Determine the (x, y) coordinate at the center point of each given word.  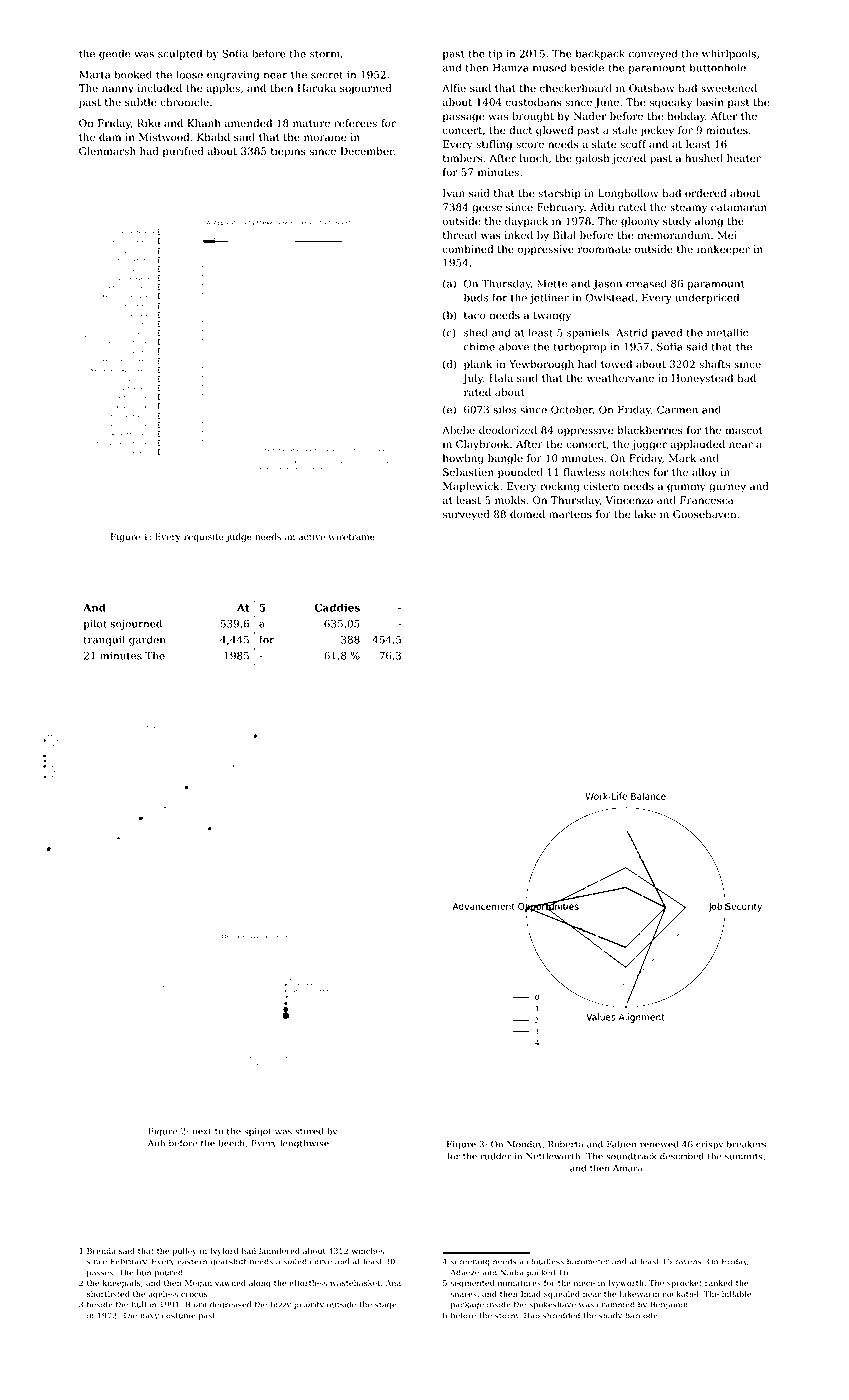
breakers (746, 1144)
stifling (494, 145)
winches (367, 1251)
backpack (600, 54)
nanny (118, 90)
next (202, 1131)
